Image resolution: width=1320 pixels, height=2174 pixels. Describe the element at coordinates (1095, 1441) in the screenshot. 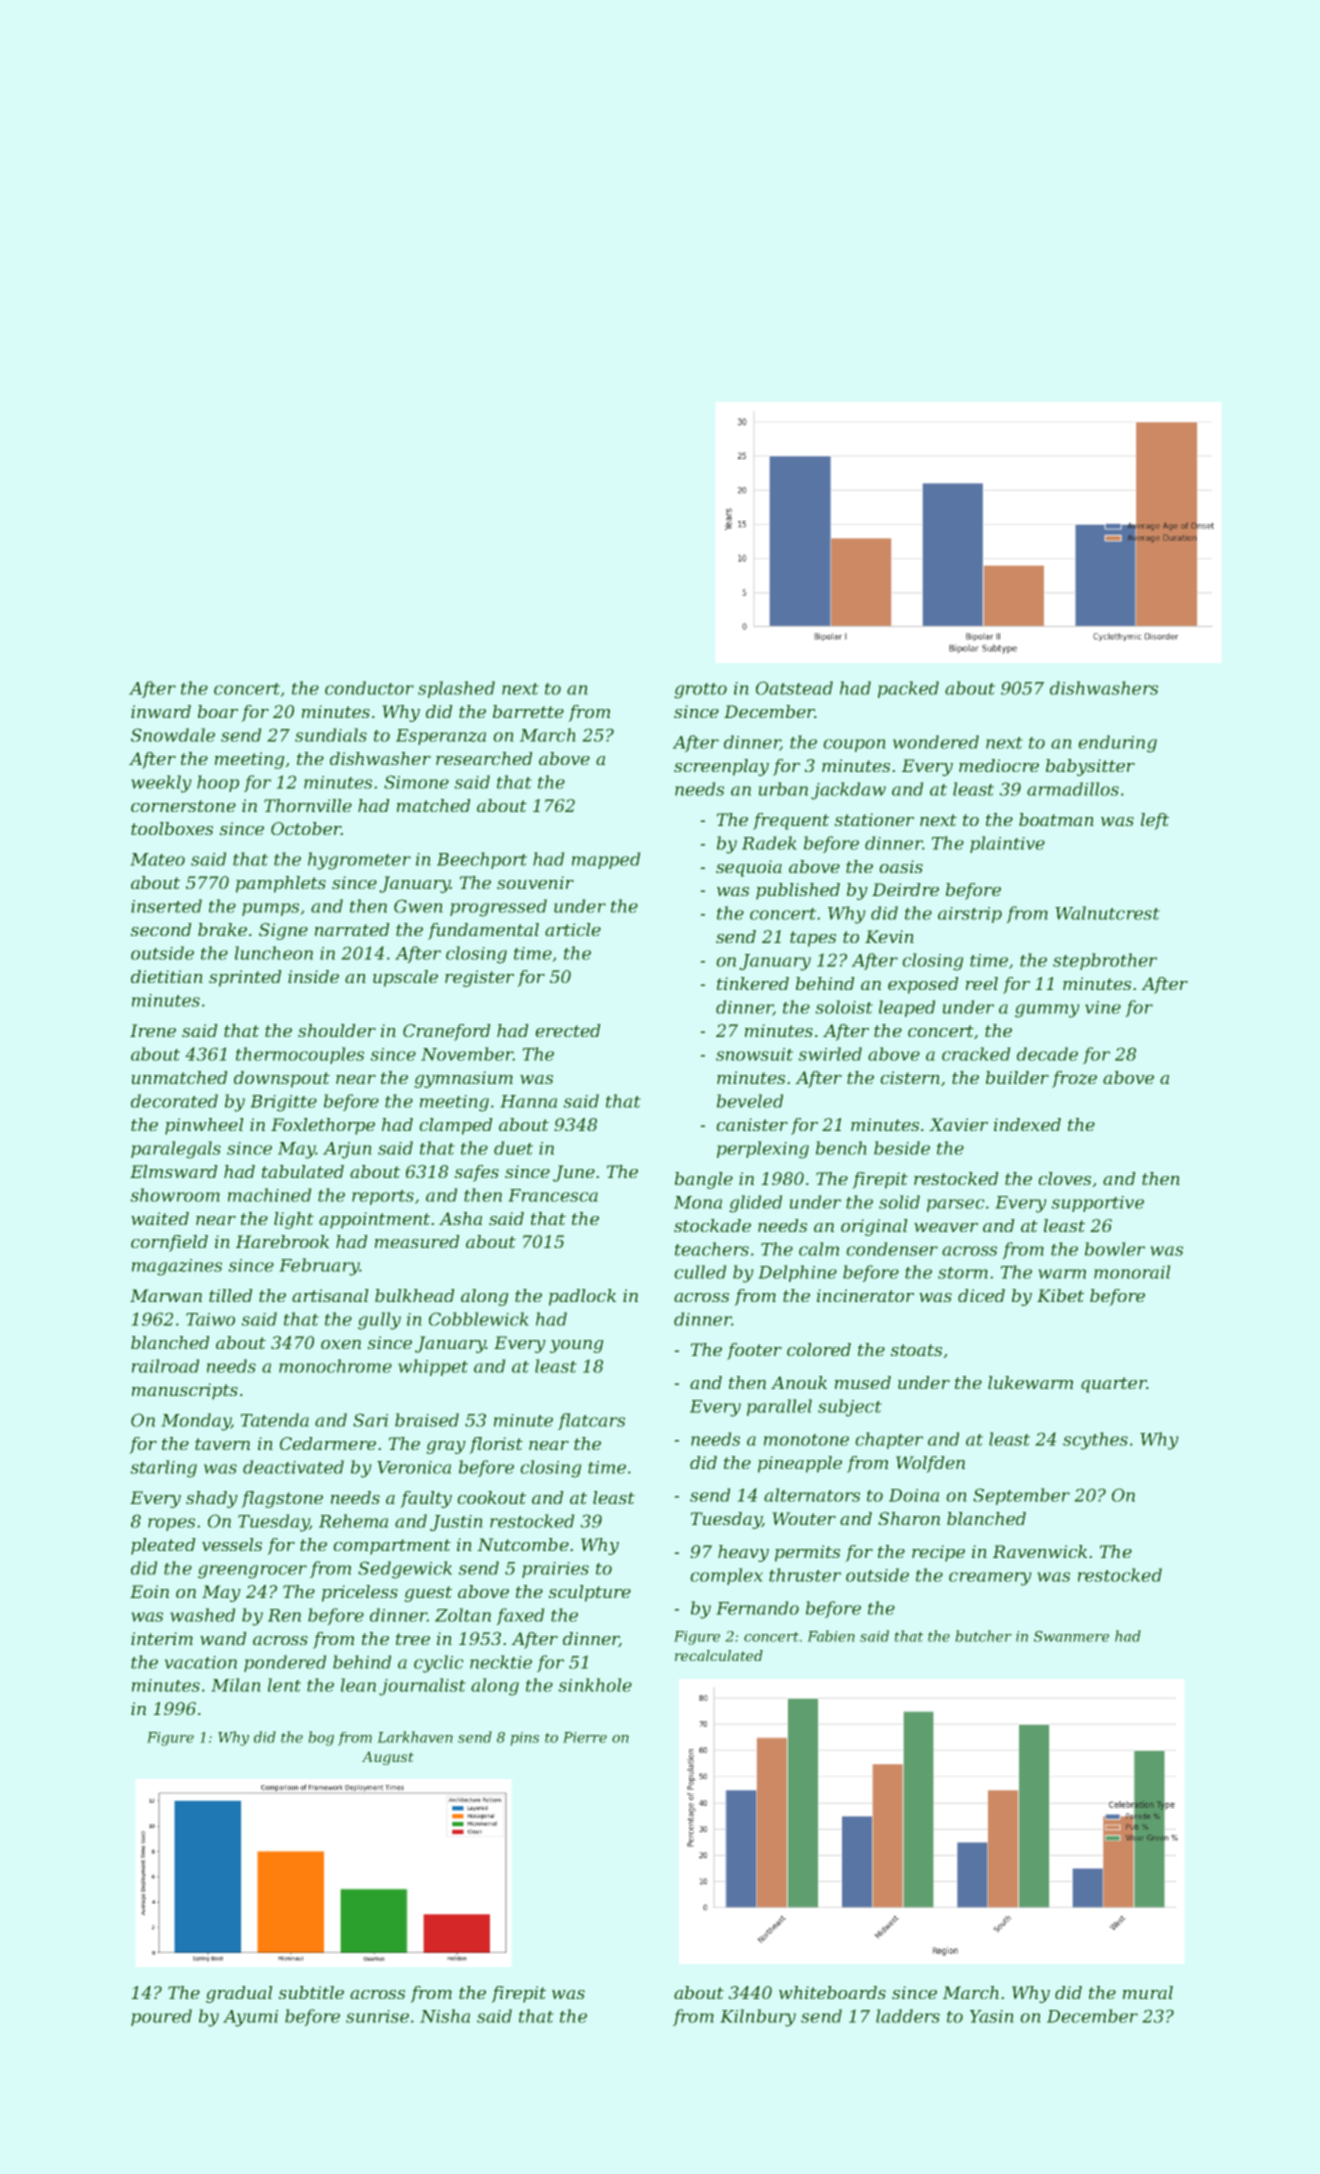

I see `scythes` at that location.
